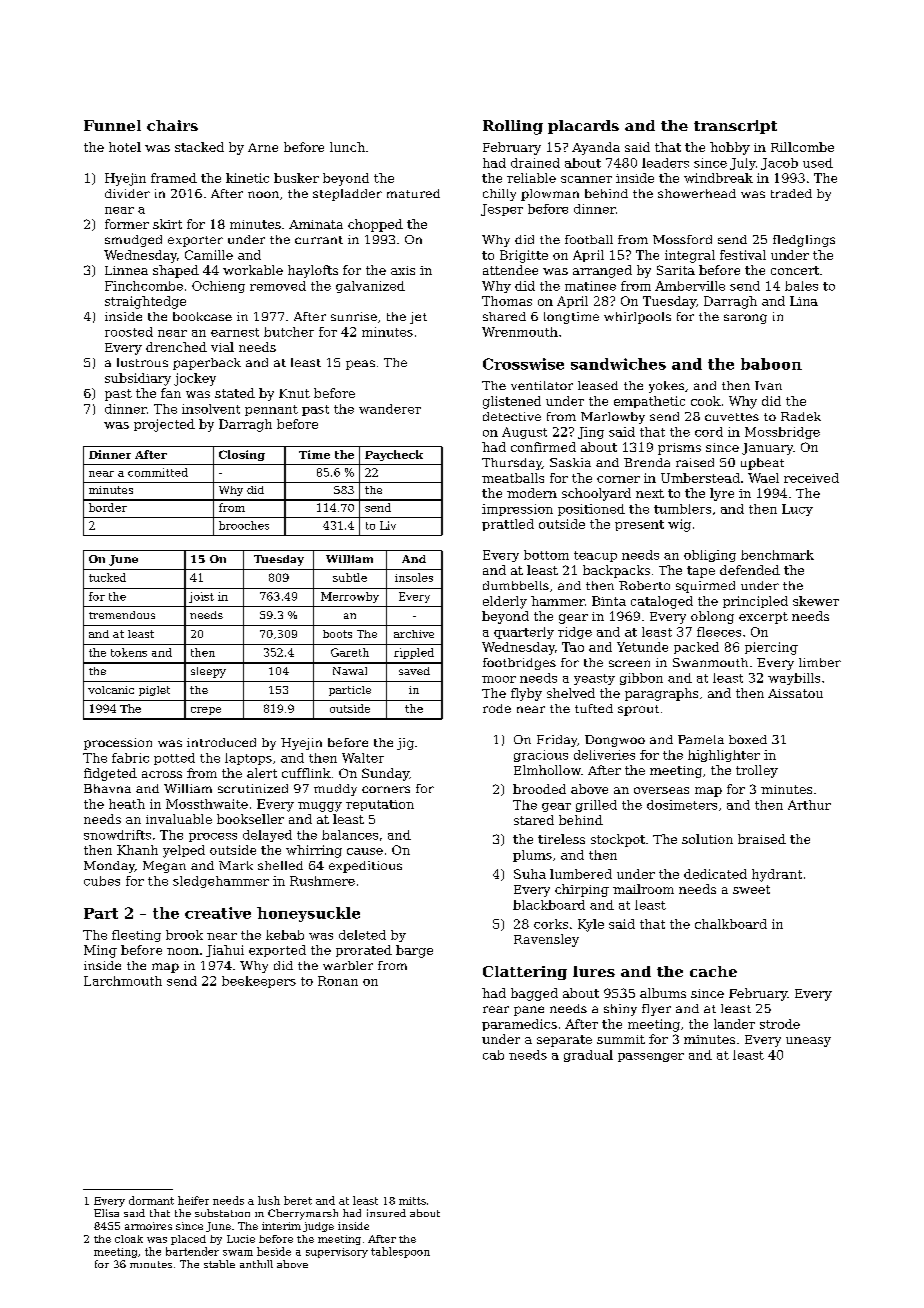 This page has width=924, height=1308. I want to click on fabric, so click(130, 758).
